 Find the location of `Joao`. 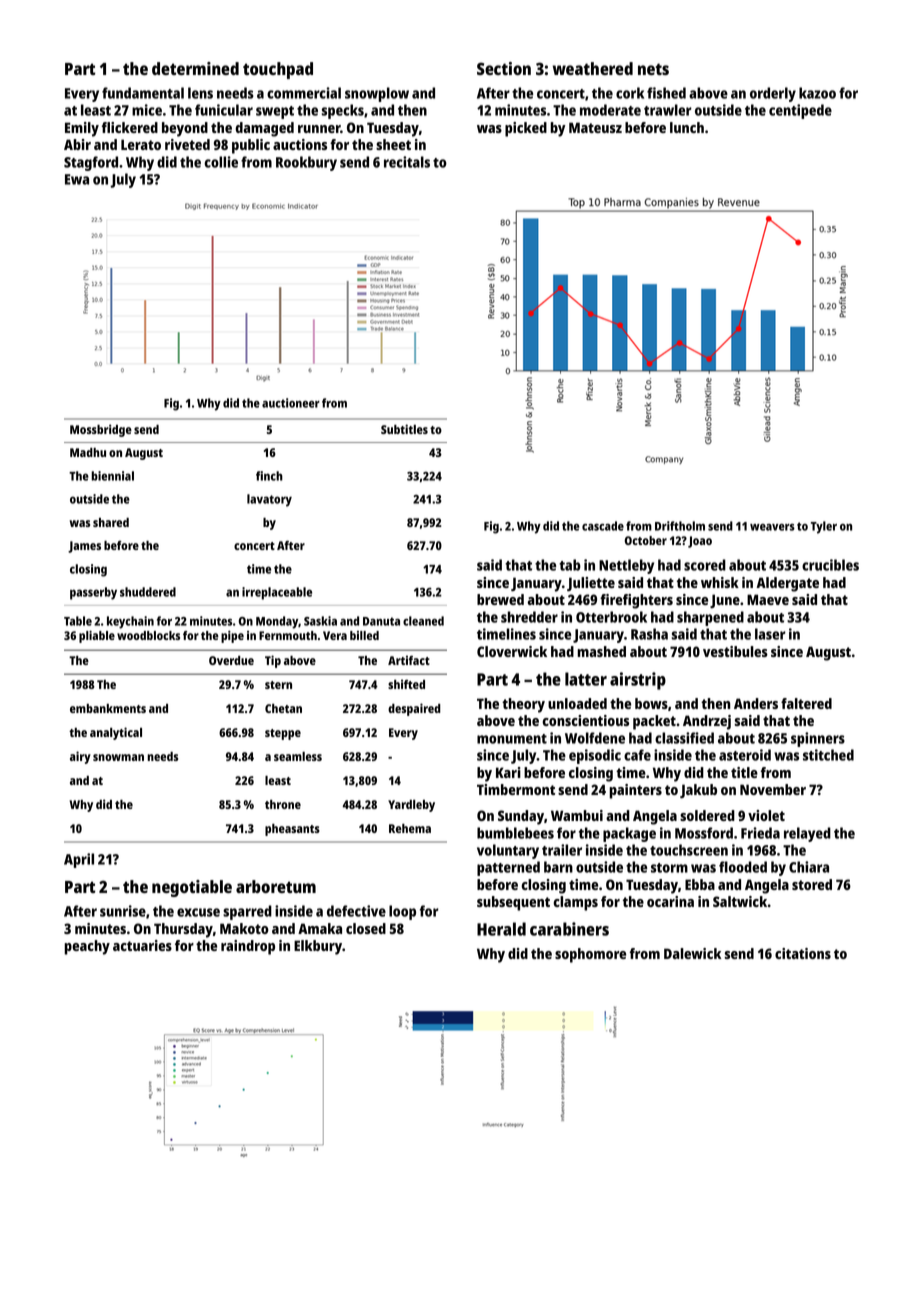

Joao is located at coordinates (700, 542).
